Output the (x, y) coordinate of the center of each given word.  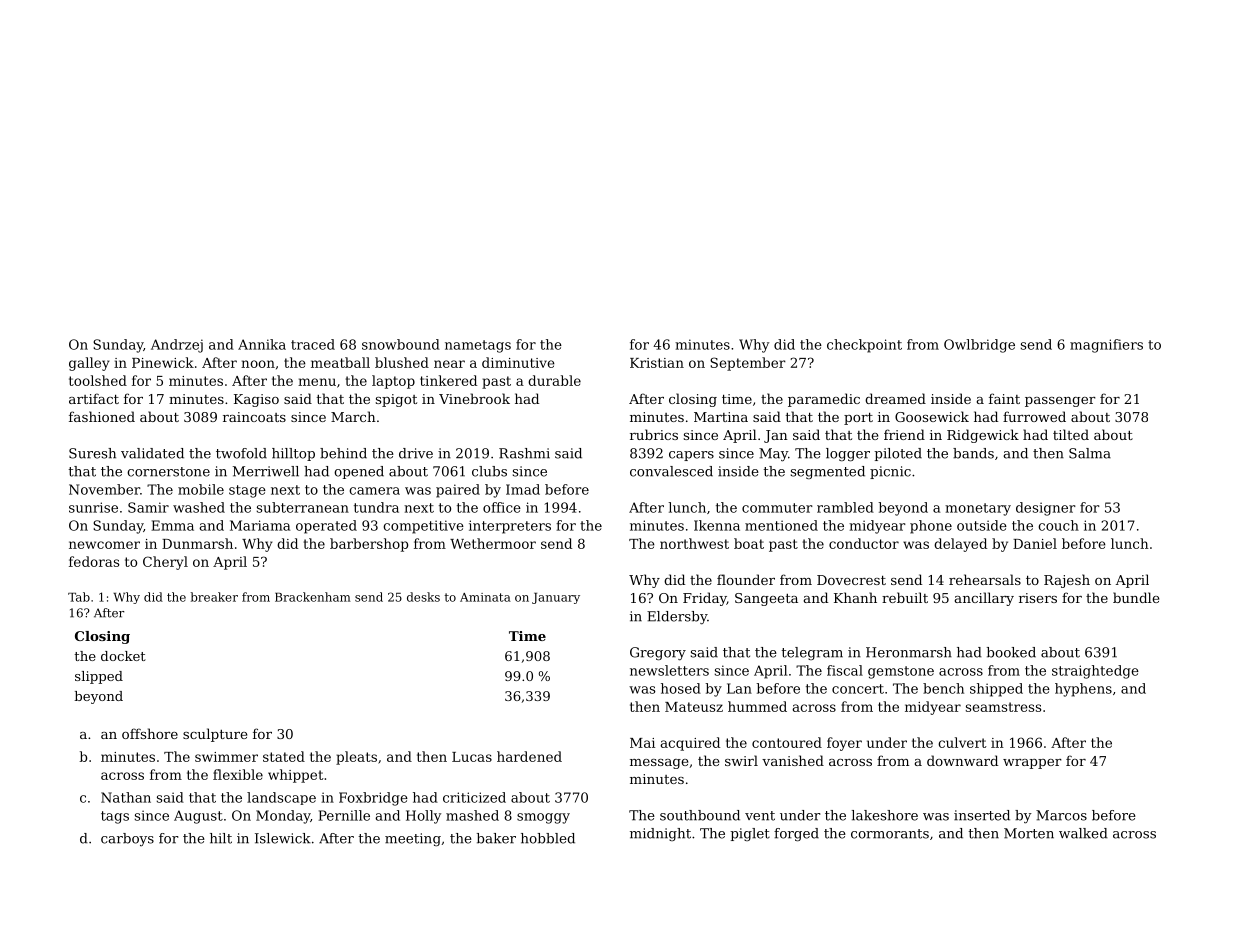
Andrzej (177, 346)
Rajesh (1067, 581)
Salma (1090, 453)
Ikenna (717, 525)
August (198, 817)
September (748, 364)
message (659, 764)
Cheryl (165, 563)
